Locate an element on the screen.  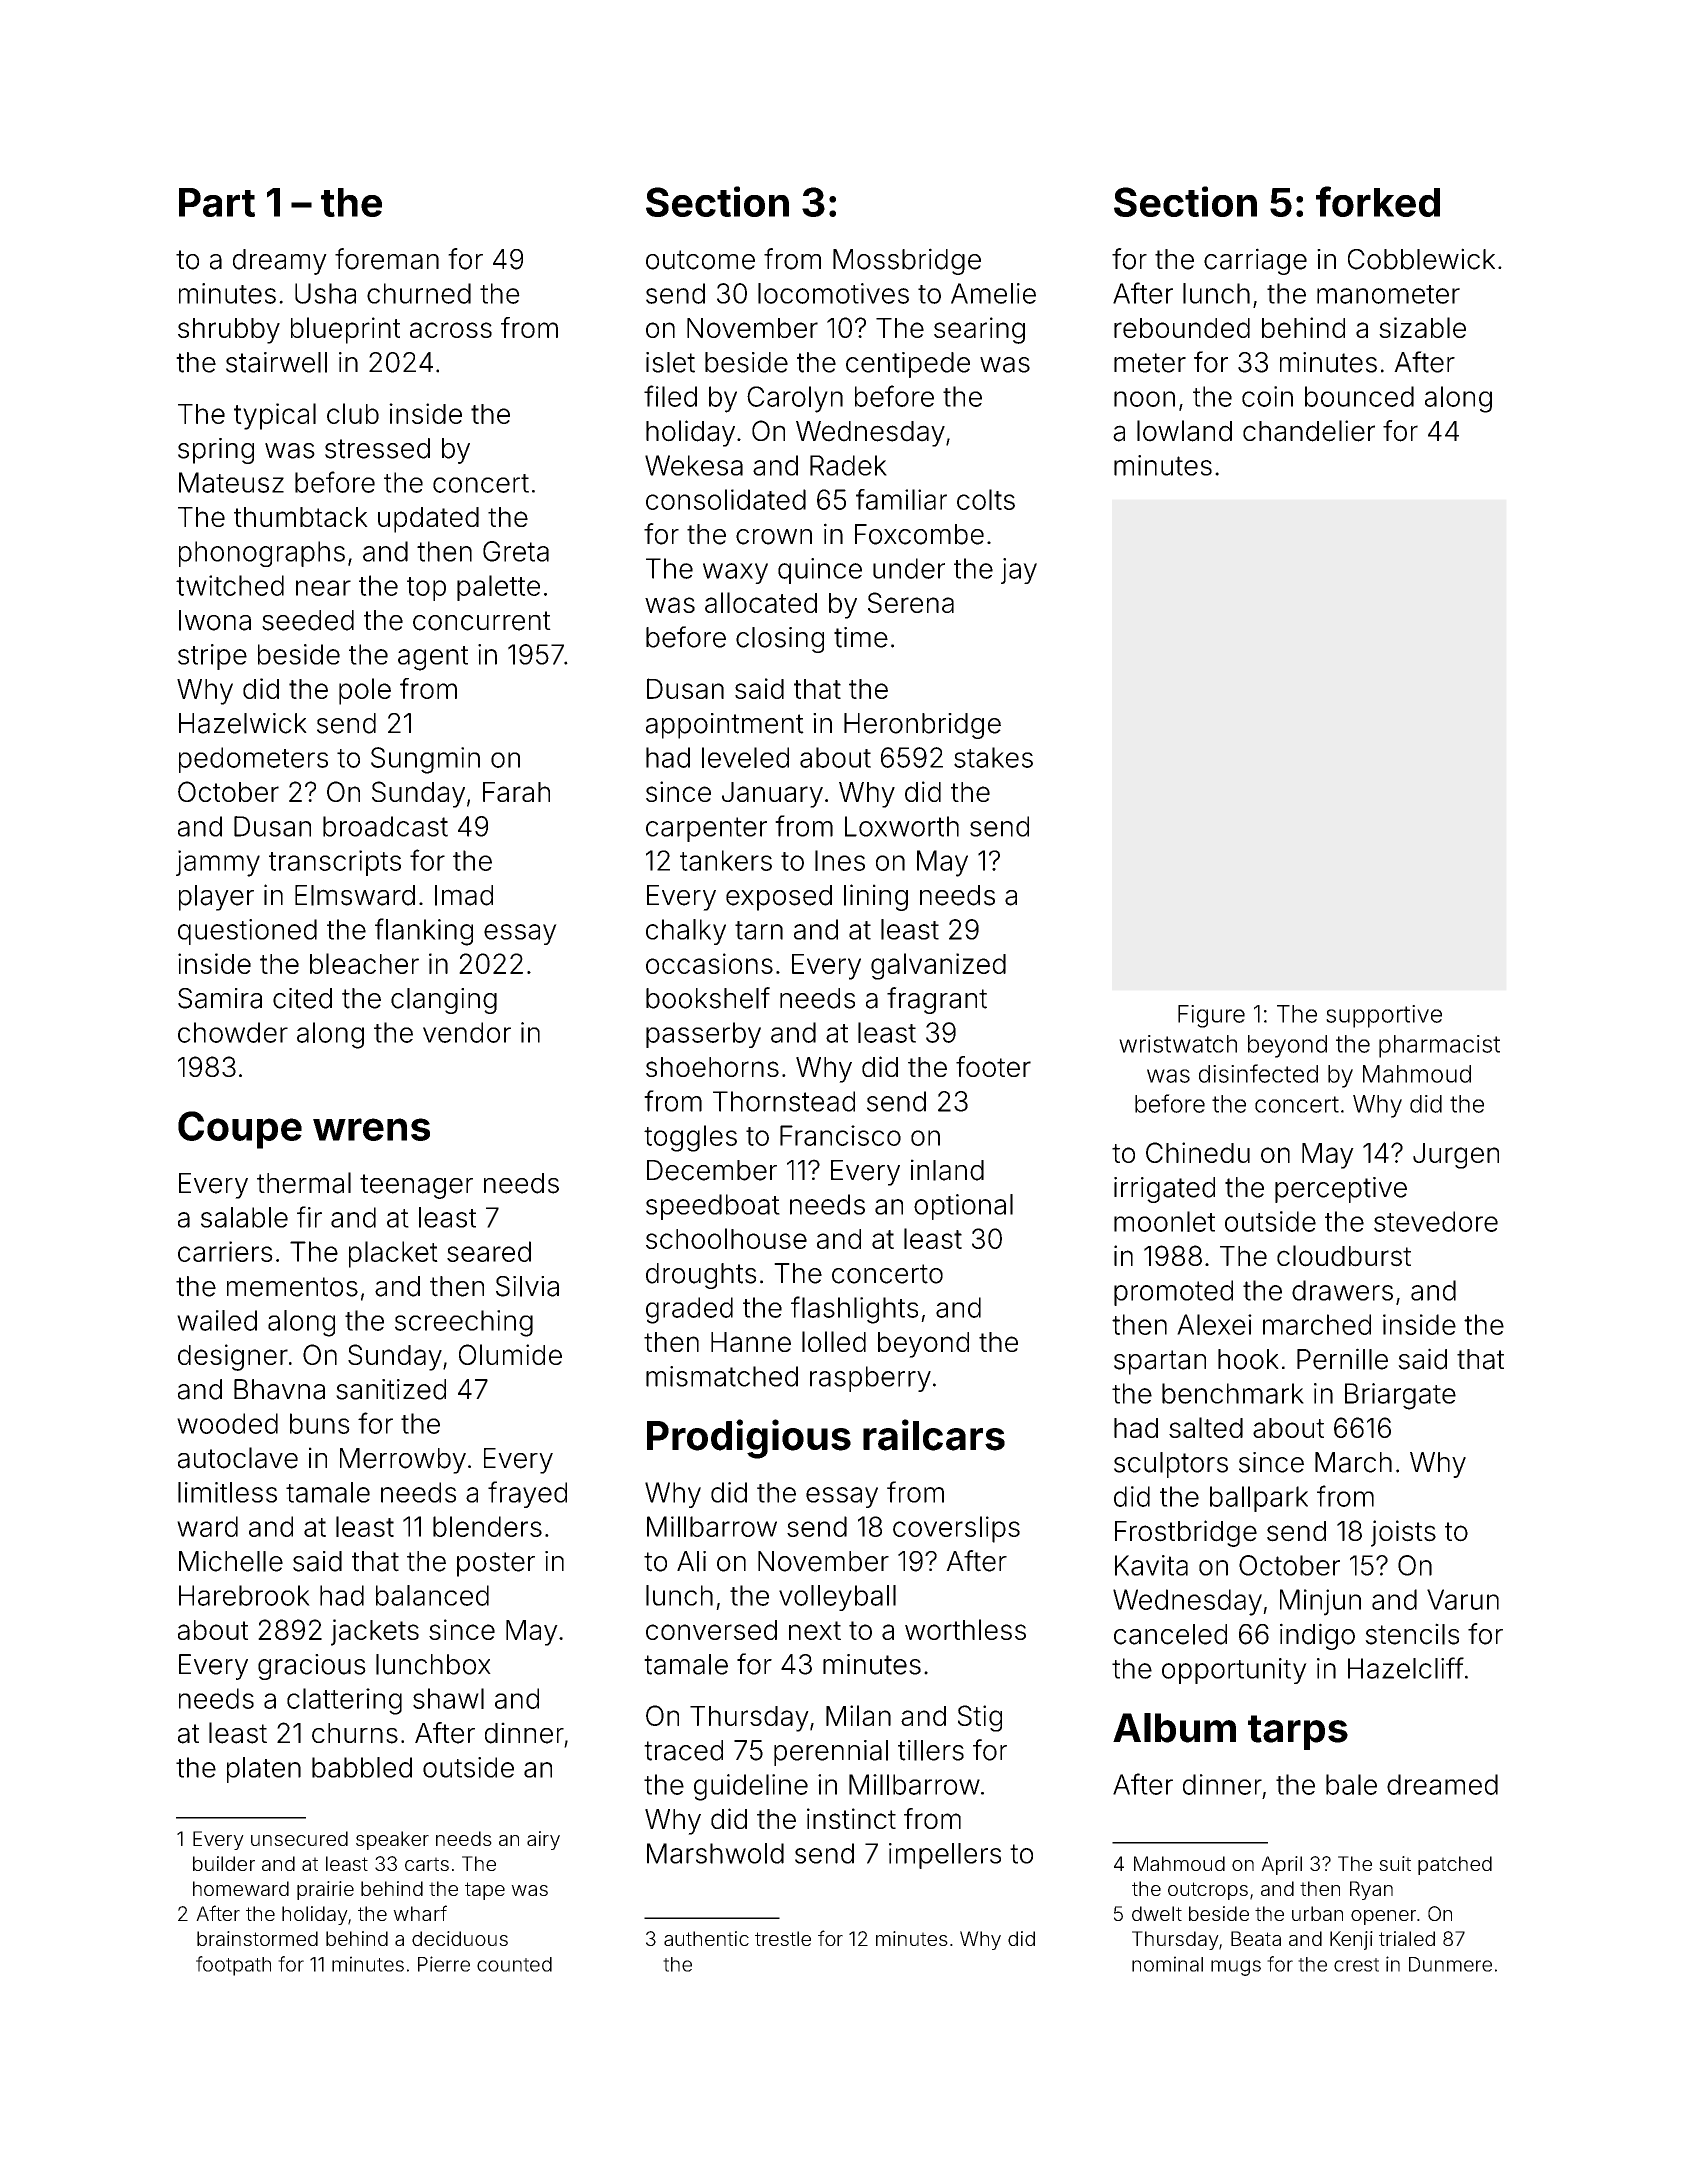
supportive is located at coordinates (1384, 1016).
